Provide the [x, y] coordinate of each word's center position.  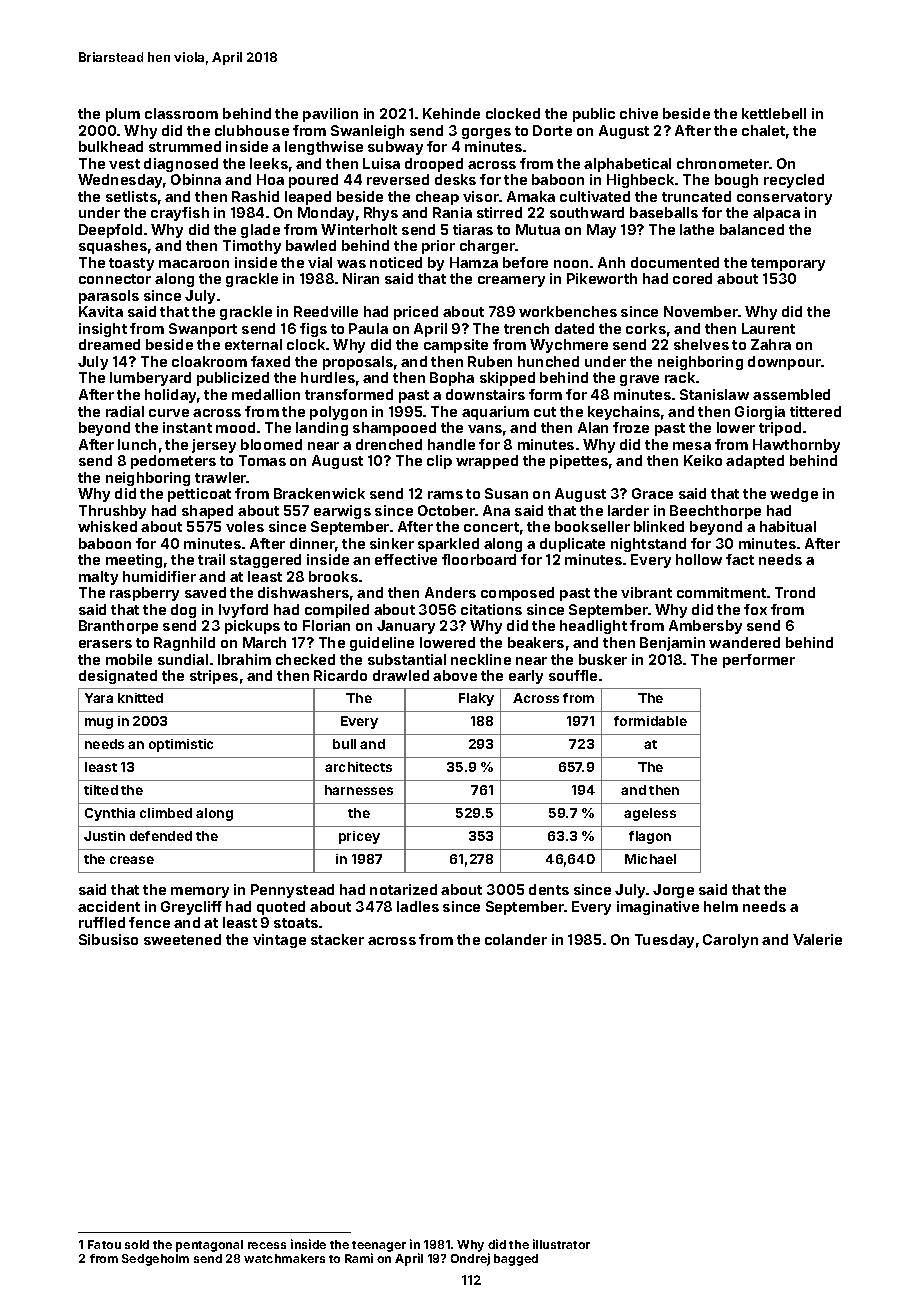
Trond [795, 592]
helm [721, 906]
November [701, 311]
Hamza [474, 262]
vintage [279, 941]
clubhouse [252, 130]
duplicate [572, 545]
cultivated [595, 196]
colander [516, 939]
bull [344, 744]
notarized [403, 889]
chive [639, 113]
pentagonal [209, 1246]
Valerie [817, 939]
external [253, 344]
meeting [134, 561]
